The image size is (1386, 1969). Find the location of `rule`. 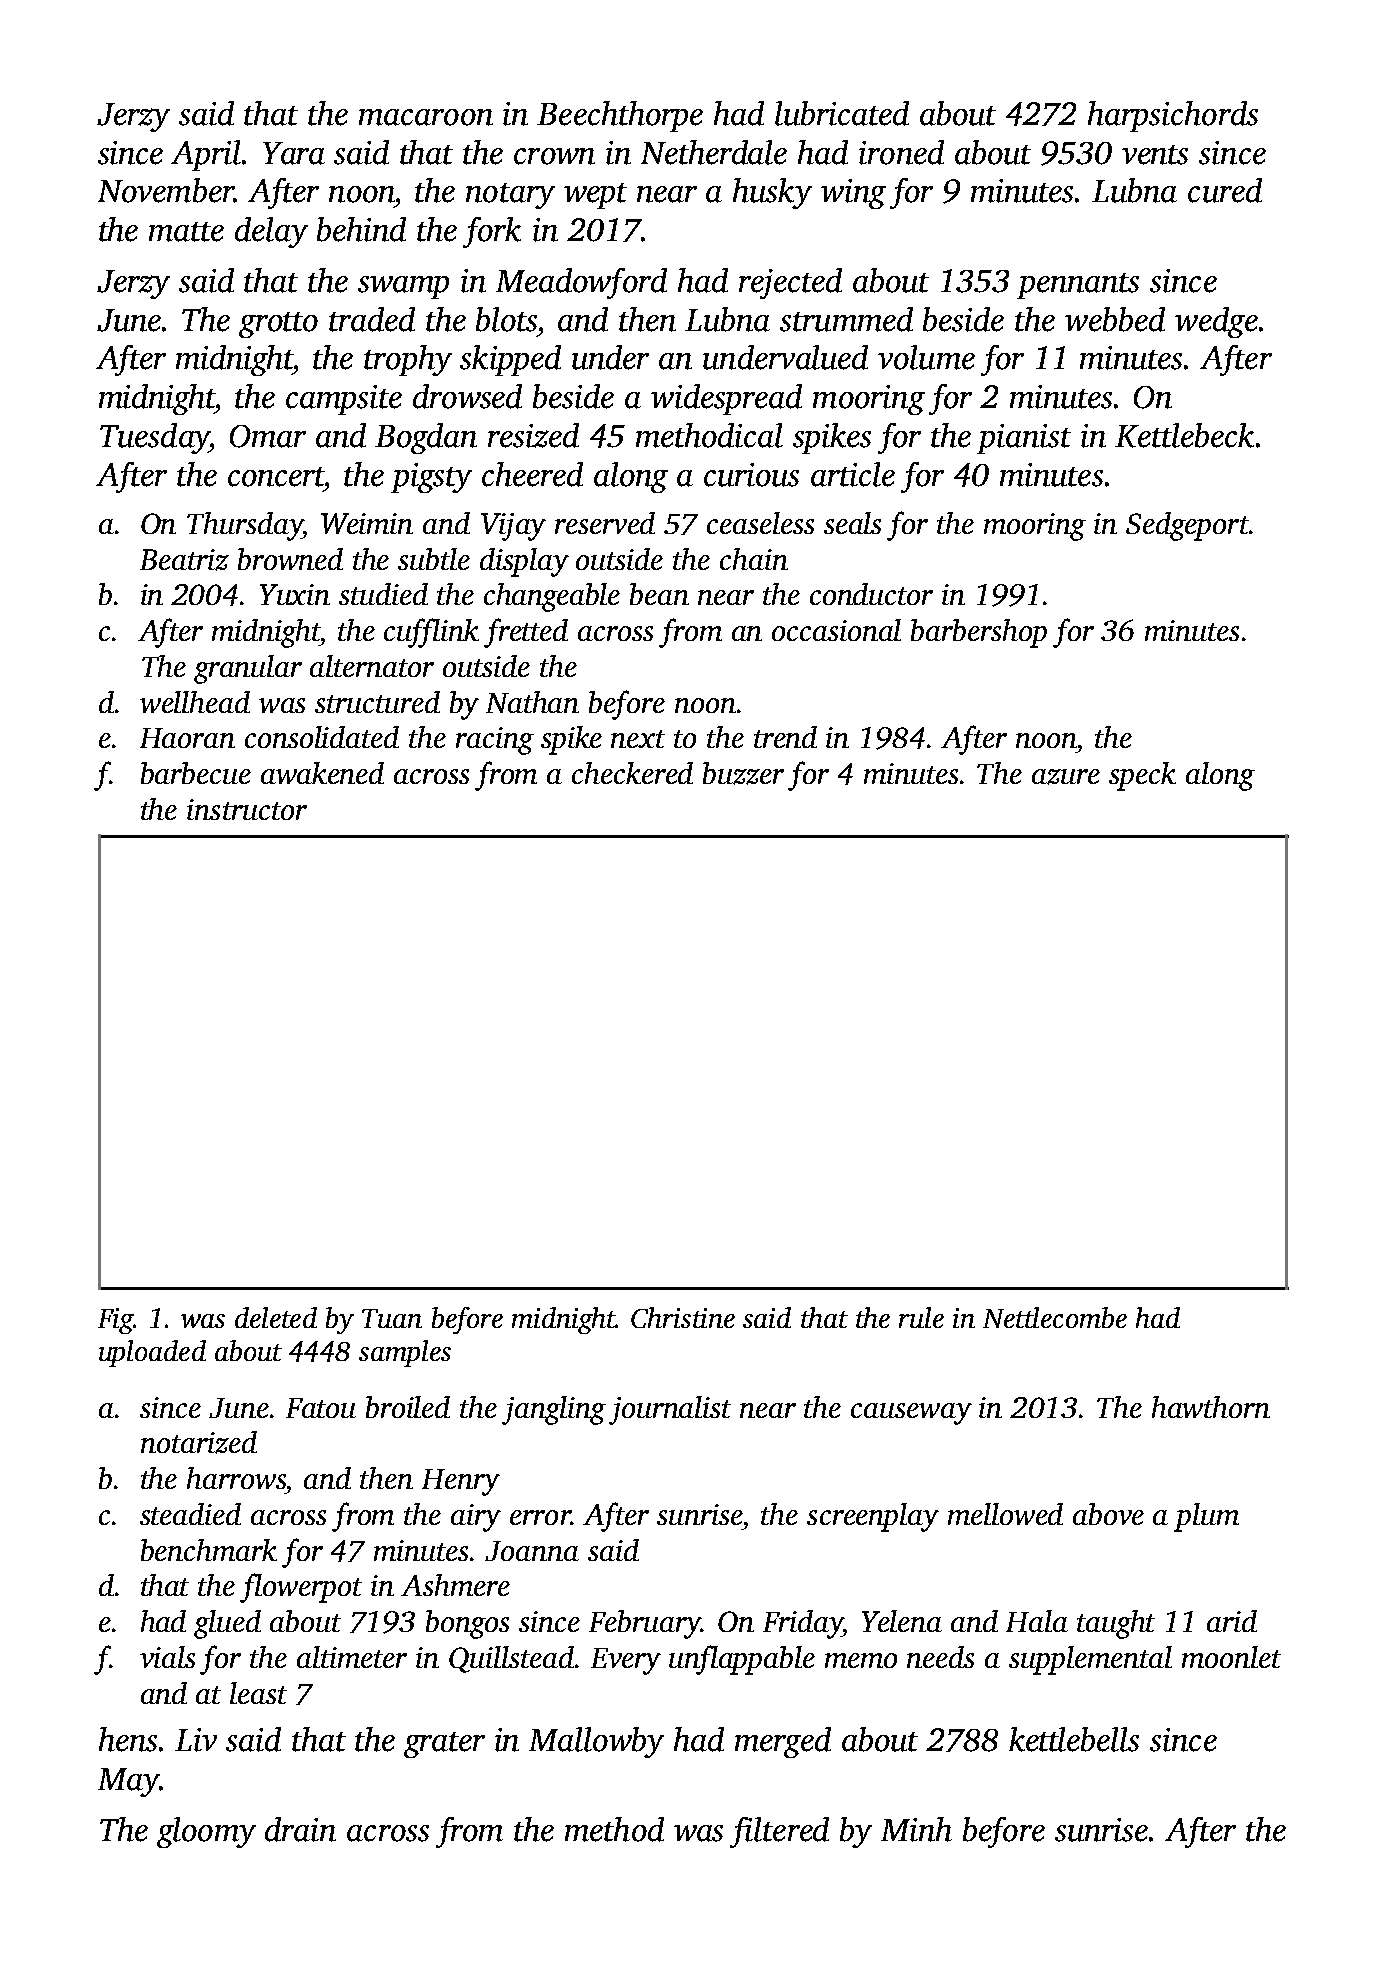

rule is located at coordinates (921, 1317).
